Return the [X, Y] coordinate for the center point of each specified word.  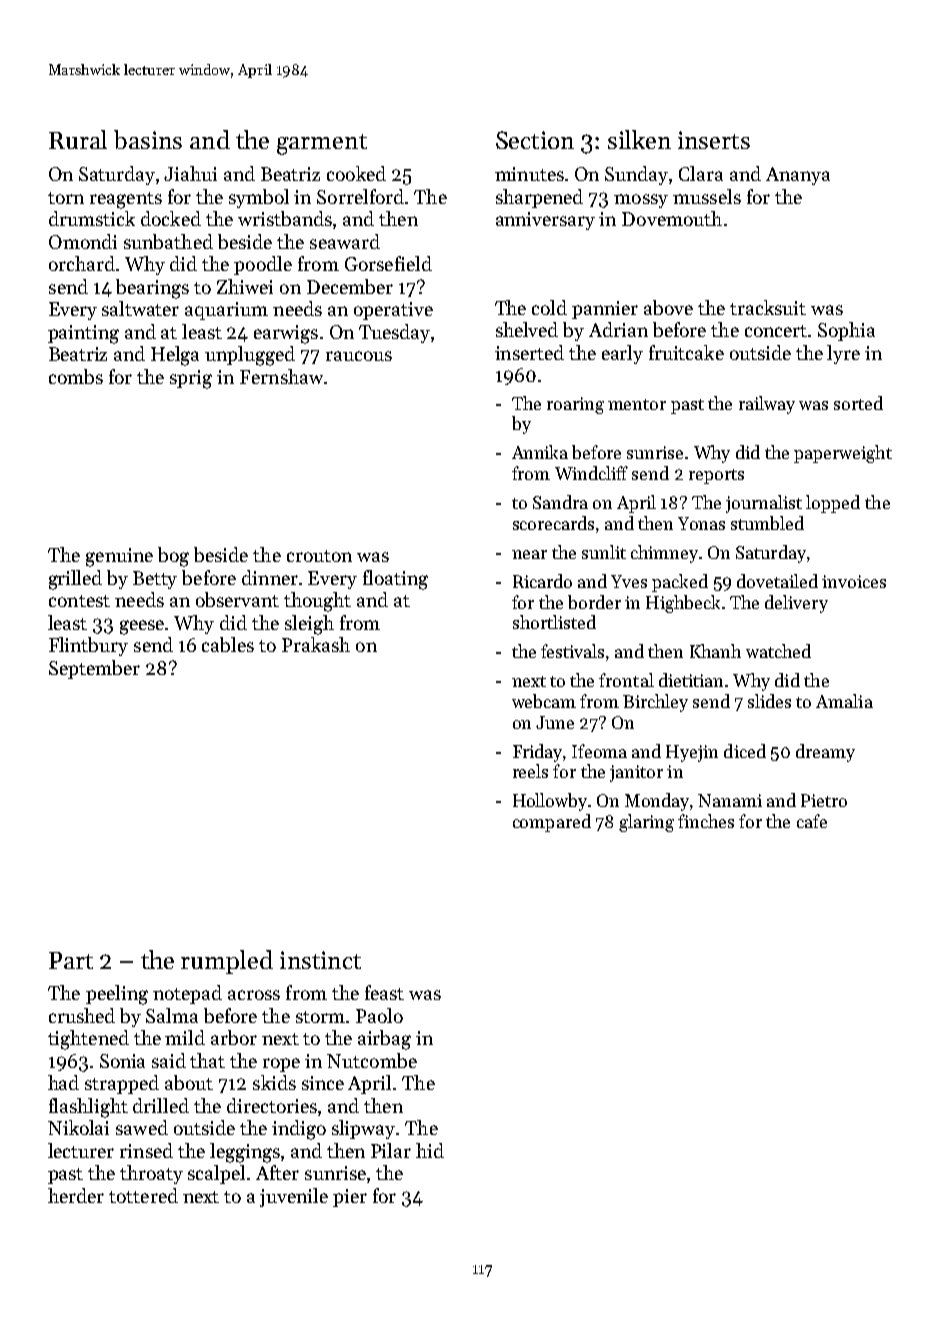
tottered [143, 1195]
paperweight [843, 454]
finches [706, 821]
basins [148, 139]
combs [76, 376]
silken [639, 139]
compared [552, 823]
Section [535, 140]
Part [71, 960]
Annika [540, 452]
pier [350, 1198]
